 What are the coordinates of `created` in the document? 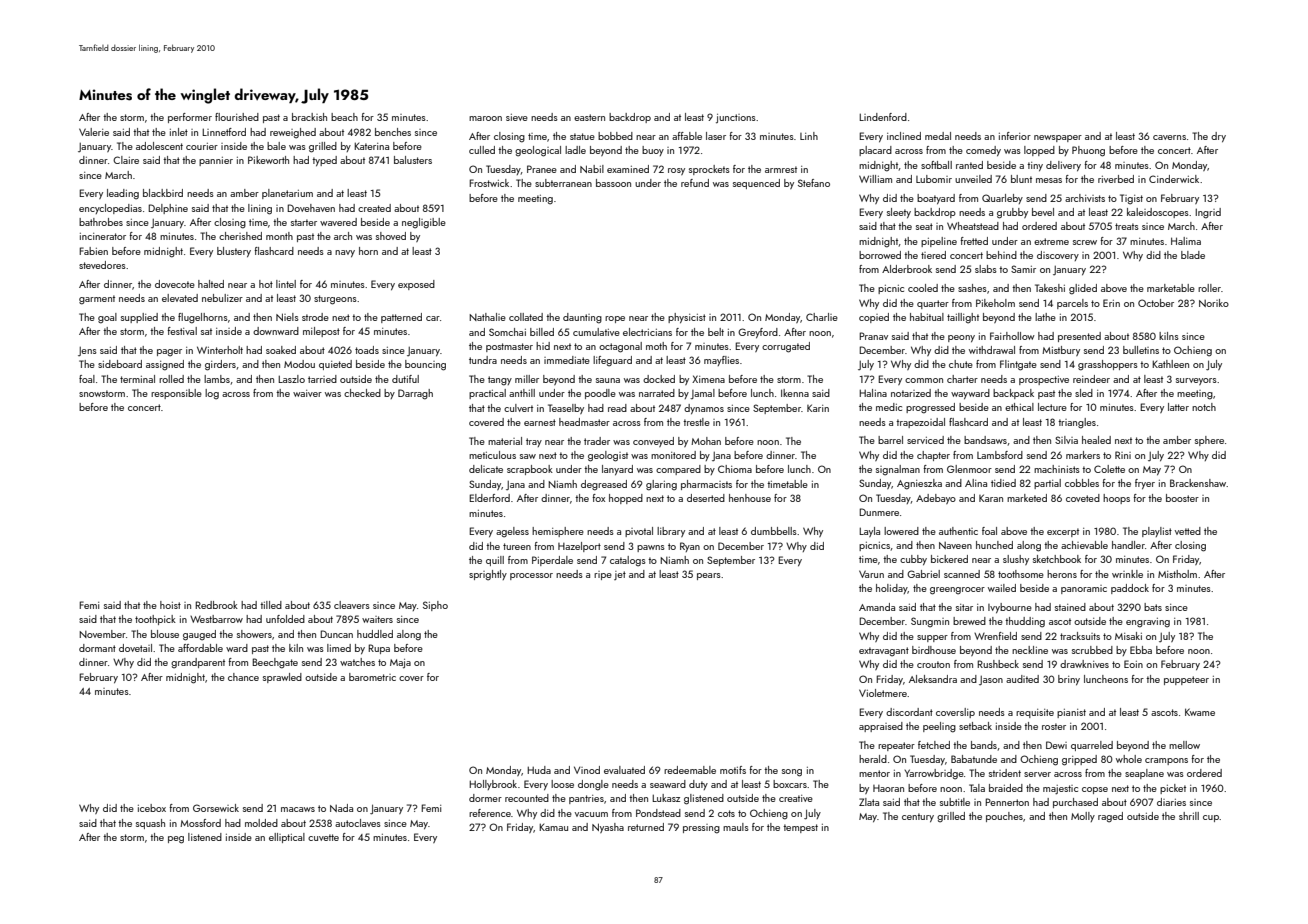 It's located at (374, 208).
